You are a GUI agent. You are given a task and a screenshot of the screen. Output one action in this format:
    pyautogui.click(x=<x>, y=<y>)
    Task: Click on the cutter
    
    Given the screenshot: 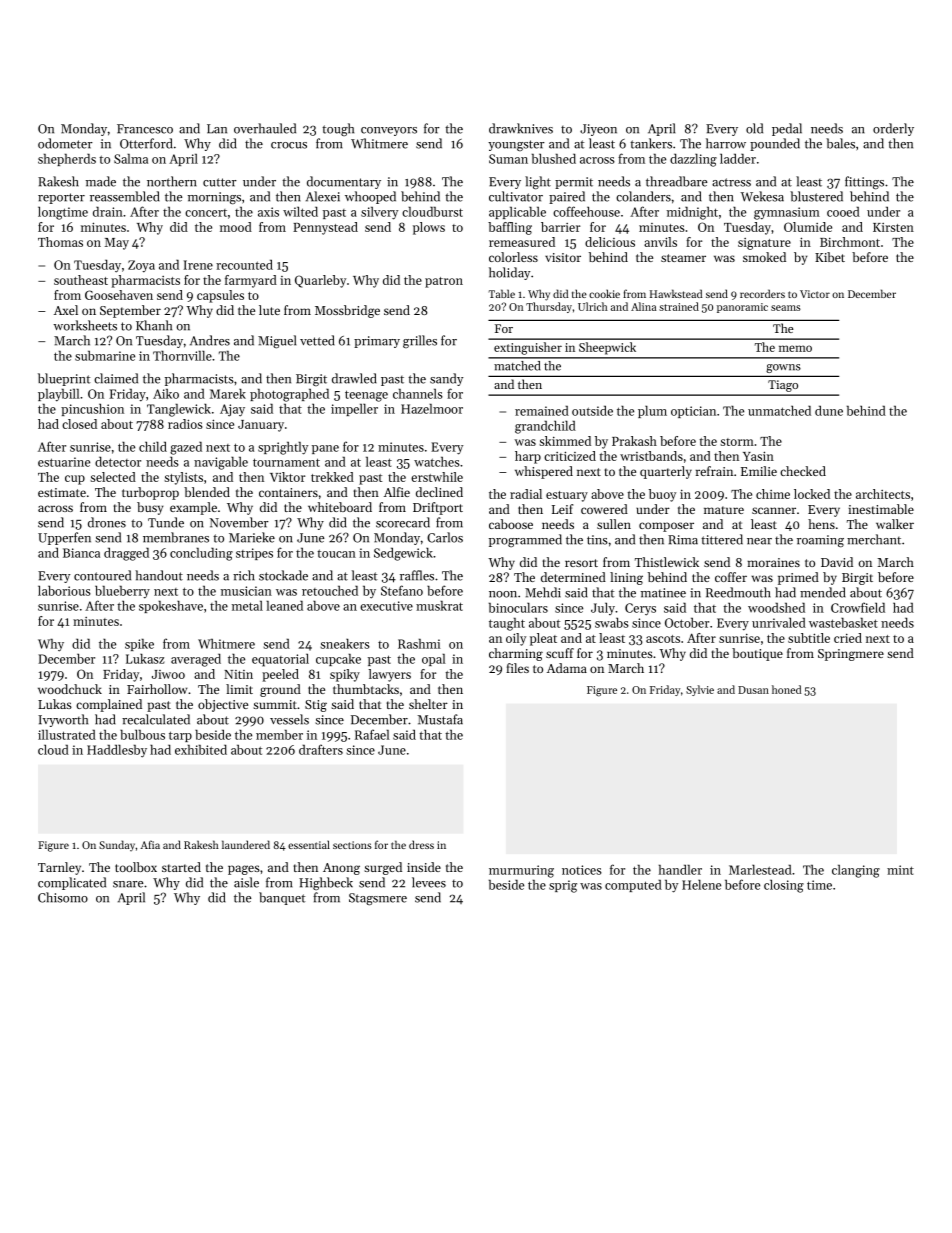 What is the action you would take?
    pyautogui.click(x=220, y=182)
